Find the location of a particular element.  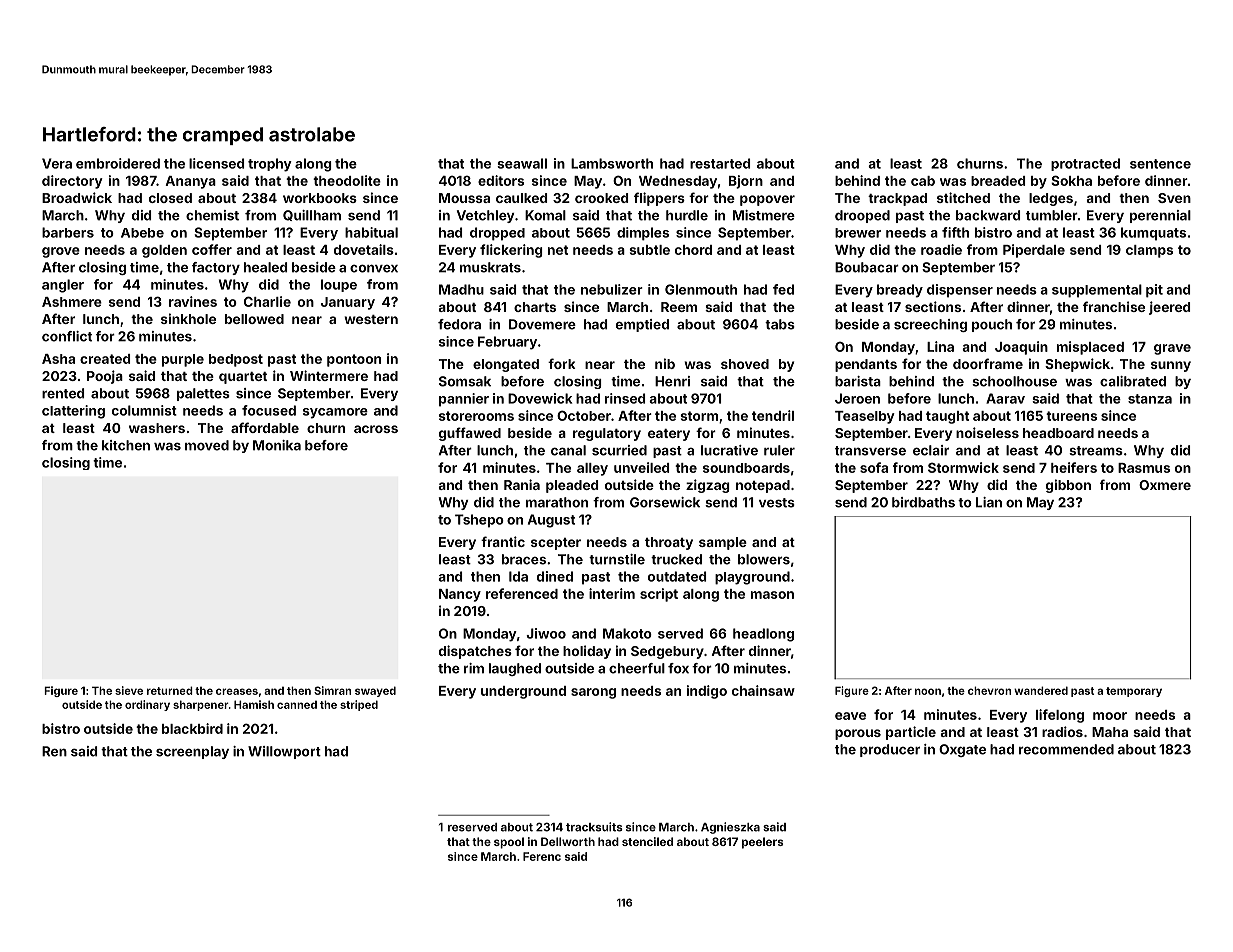

Monika is located at coordinates (277, 445).
